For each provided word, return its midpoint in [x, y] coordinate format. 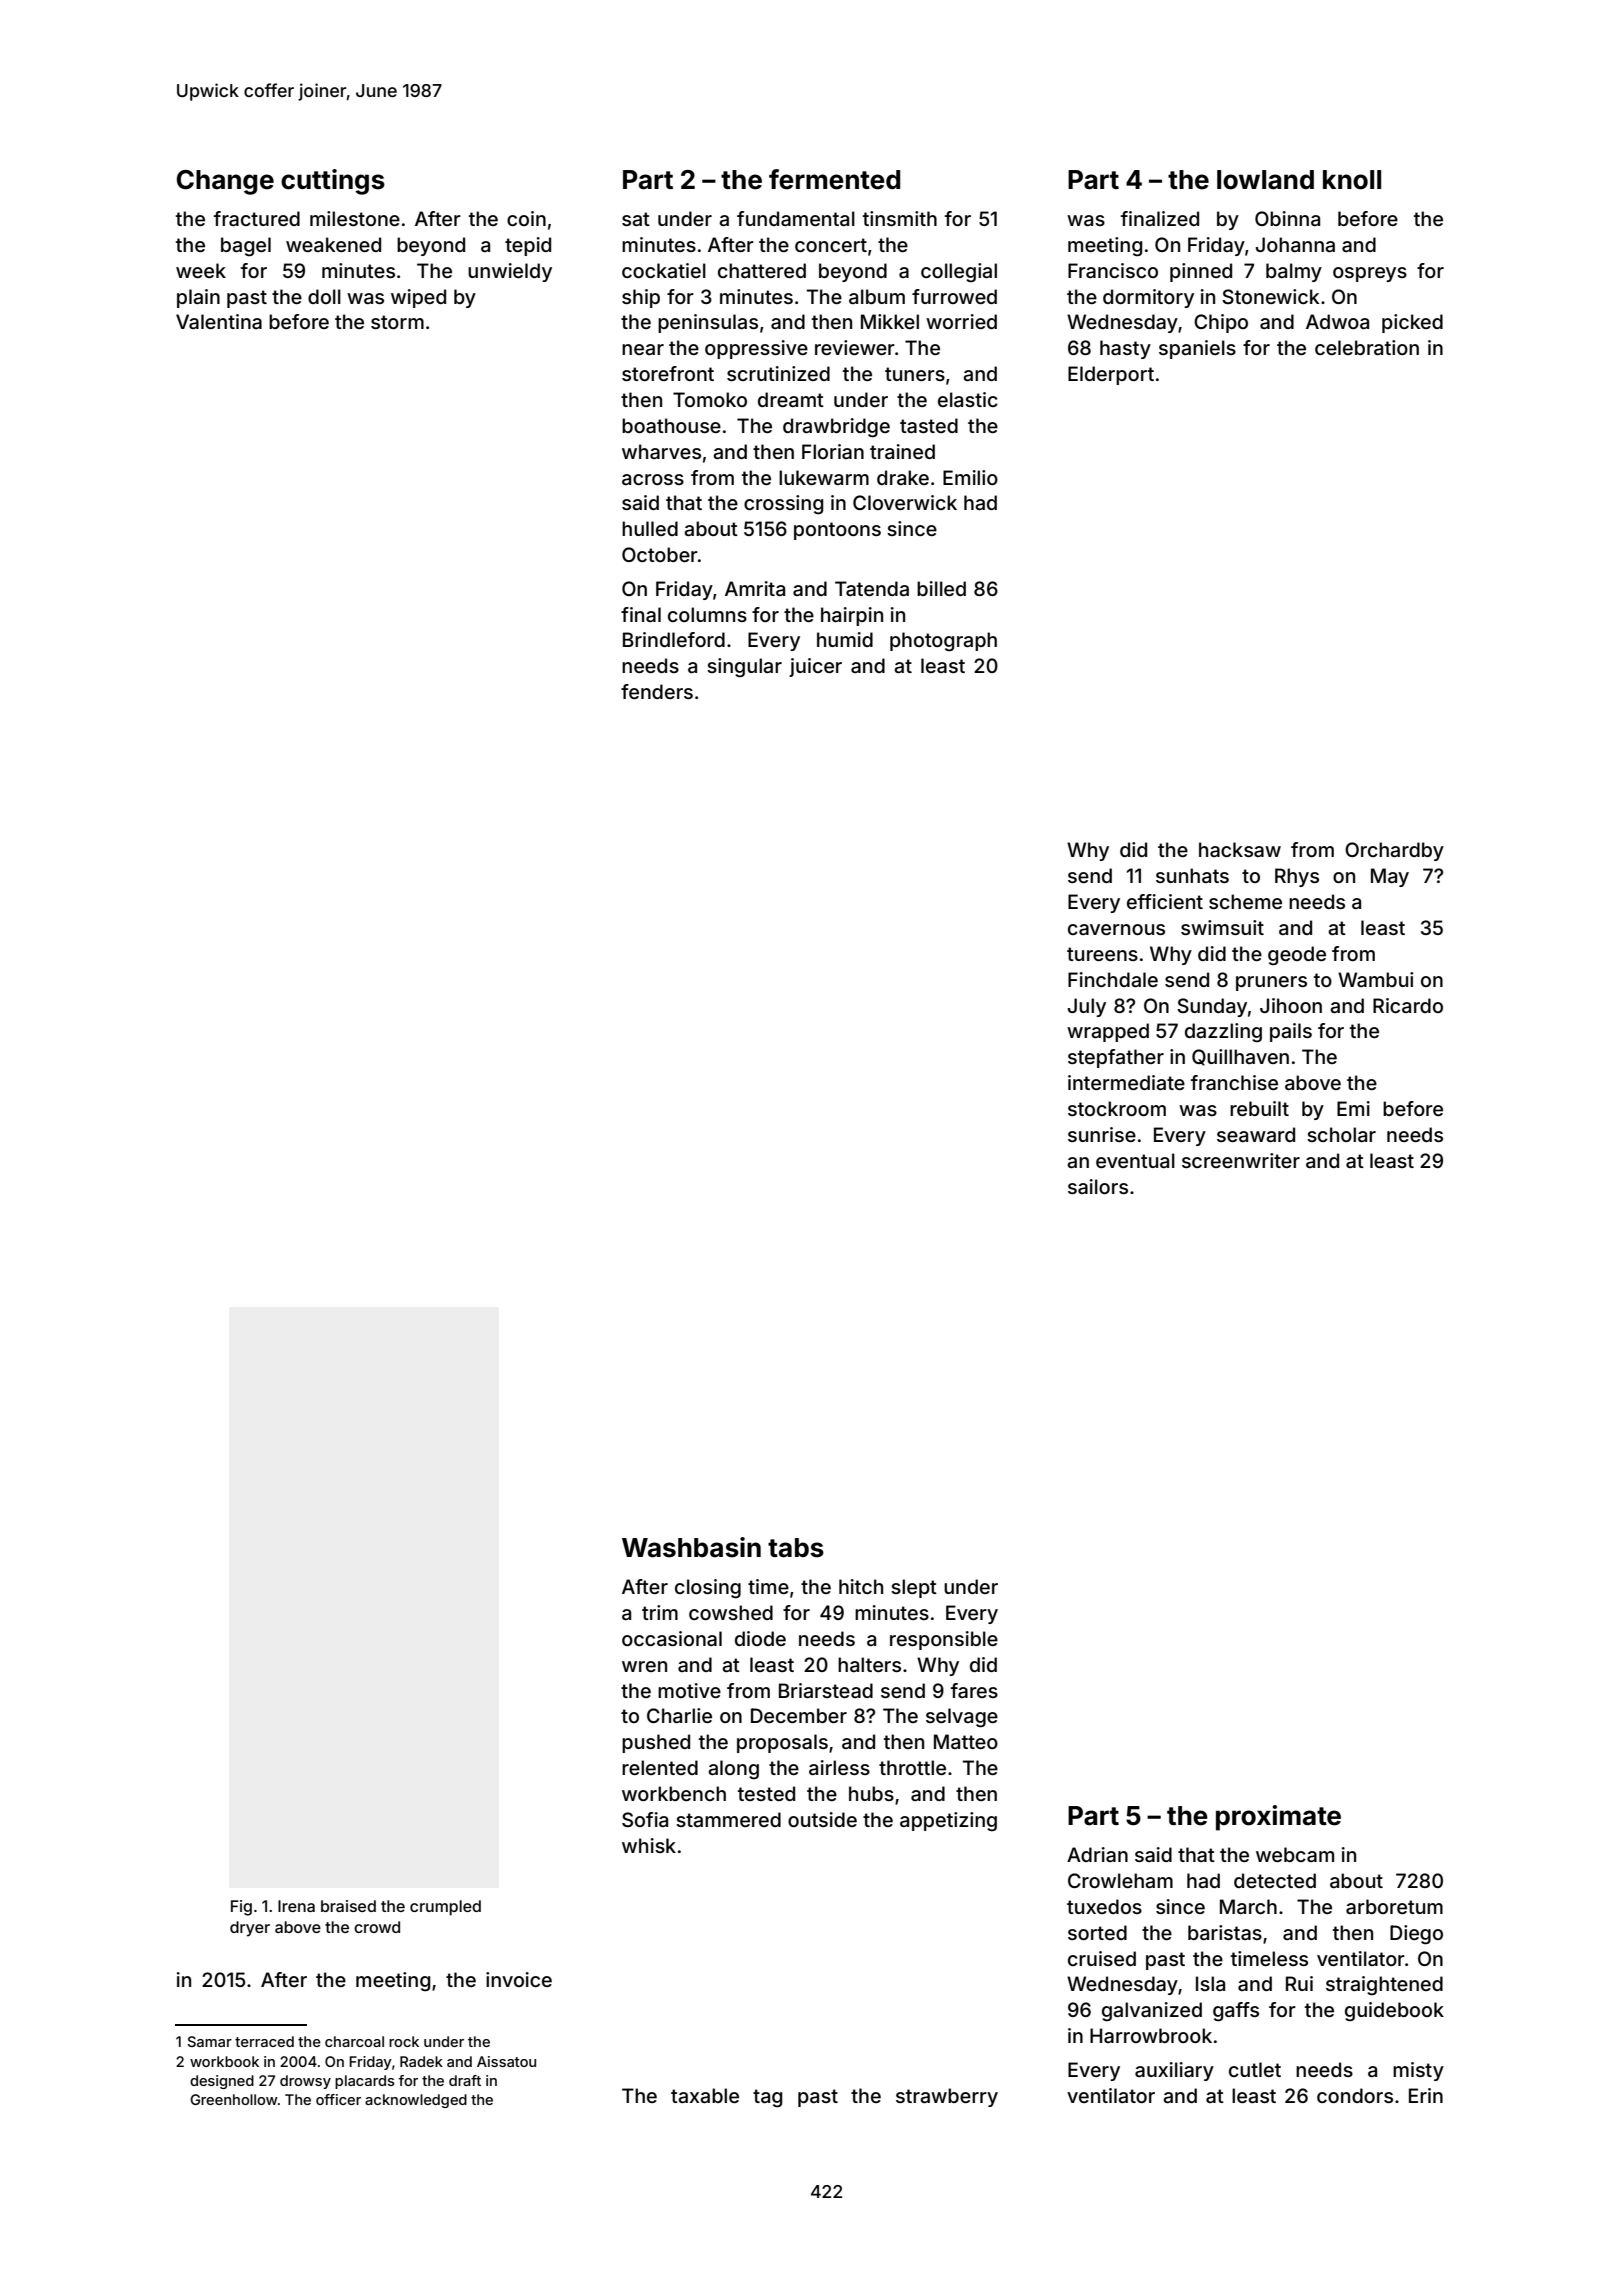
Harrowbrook [1151, 2035]
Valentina [219, 321]
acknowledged [416, 2101]
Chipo [1221, 323]
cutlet [1255, 2069]
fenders [657, 691]
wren [644, 1666]
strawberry [947, 2097]
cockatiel [664, 270]
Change [225, 182]
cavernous [1116, 929]
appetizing [948, 1822]
